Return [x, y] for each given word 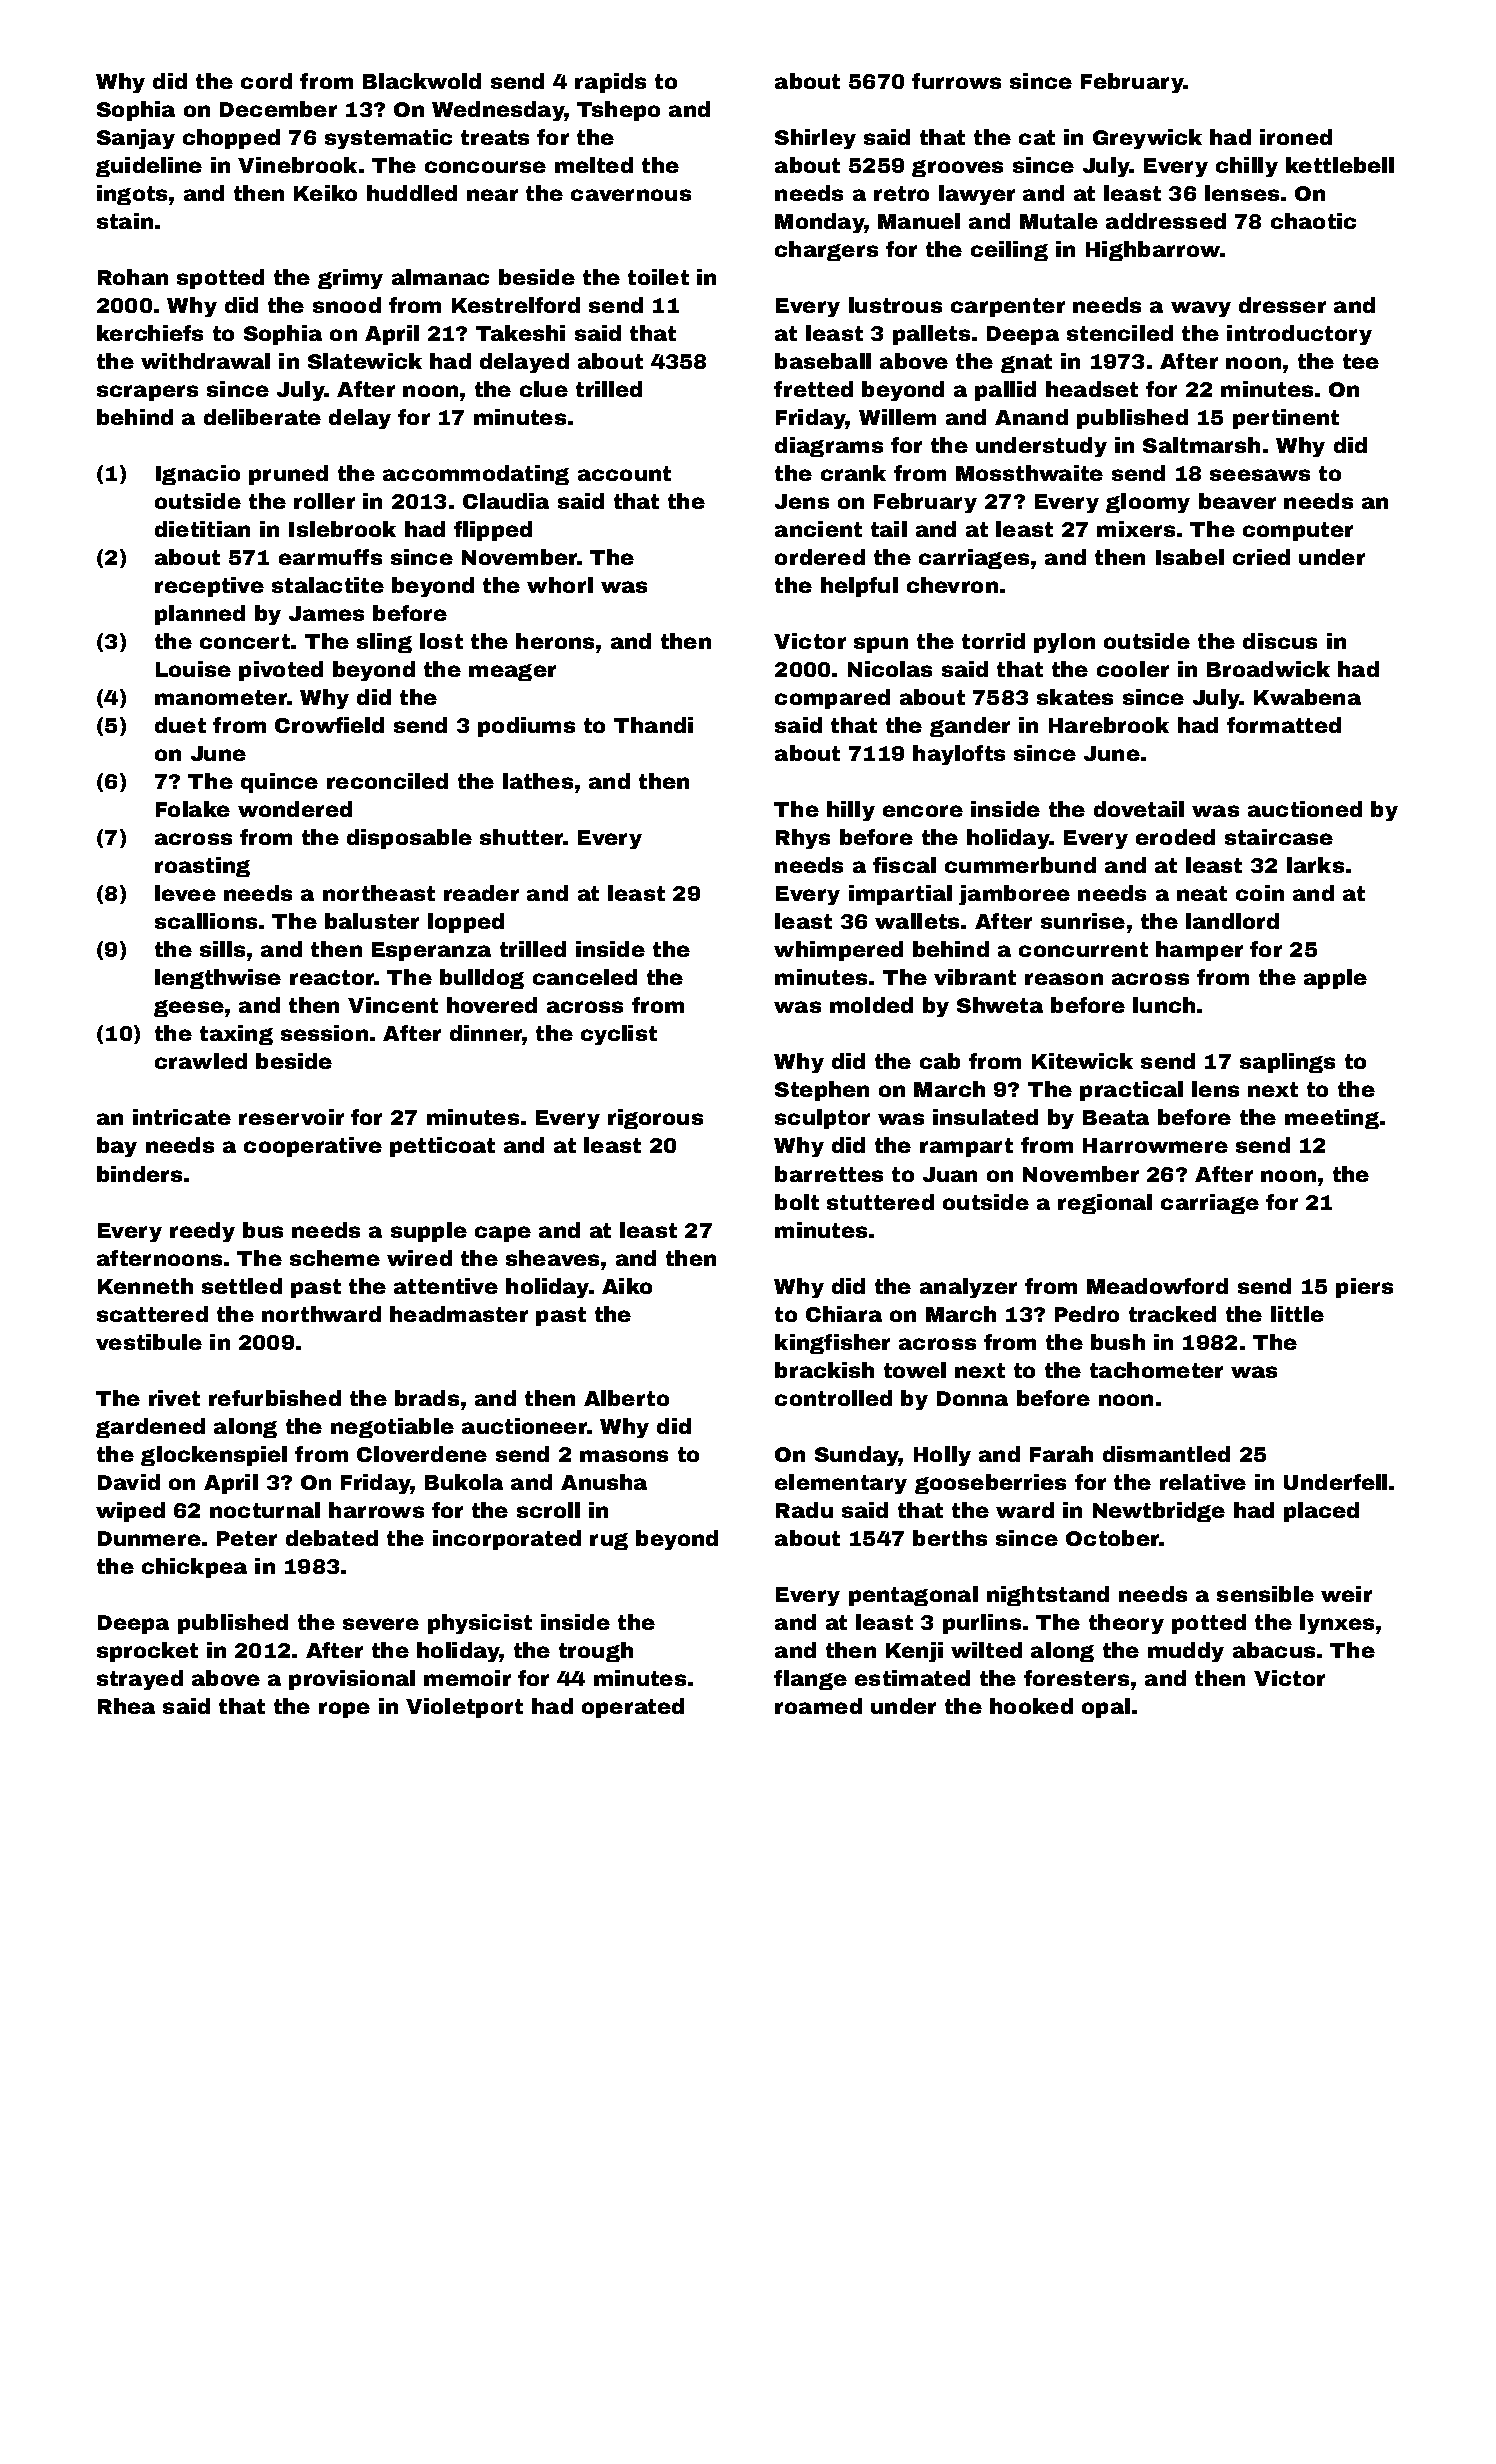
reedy [202, 1232]
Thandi [653, 725]
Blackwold [422, 81]
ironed [1296, 137]
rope [344, 1710]
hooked [1031, 1706]
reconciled [387, 781]
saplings [1287, 1063]
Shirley [815, 139]
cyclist [619, 1035]
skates [1075, 697]
